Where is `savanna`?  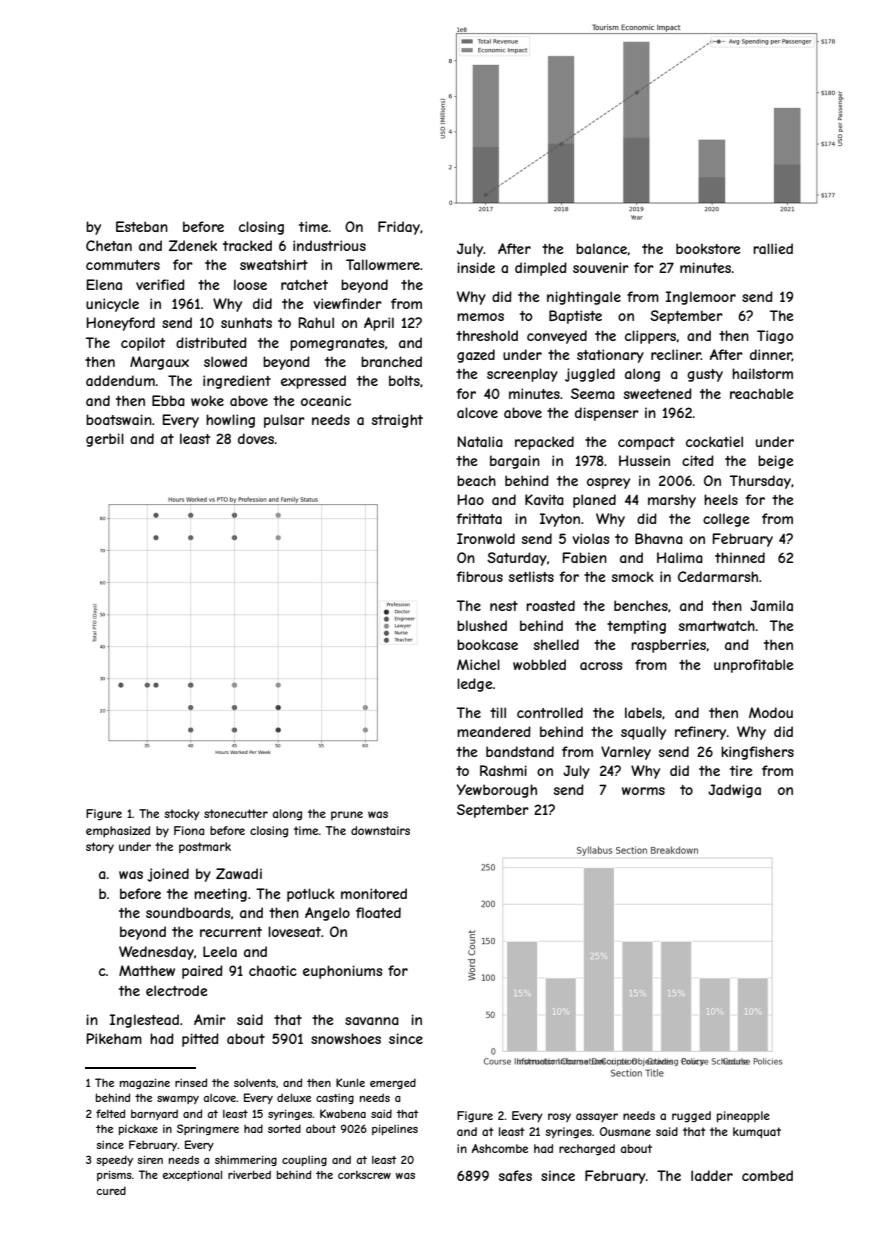
savanna is located at coordinates (372, 1021).
